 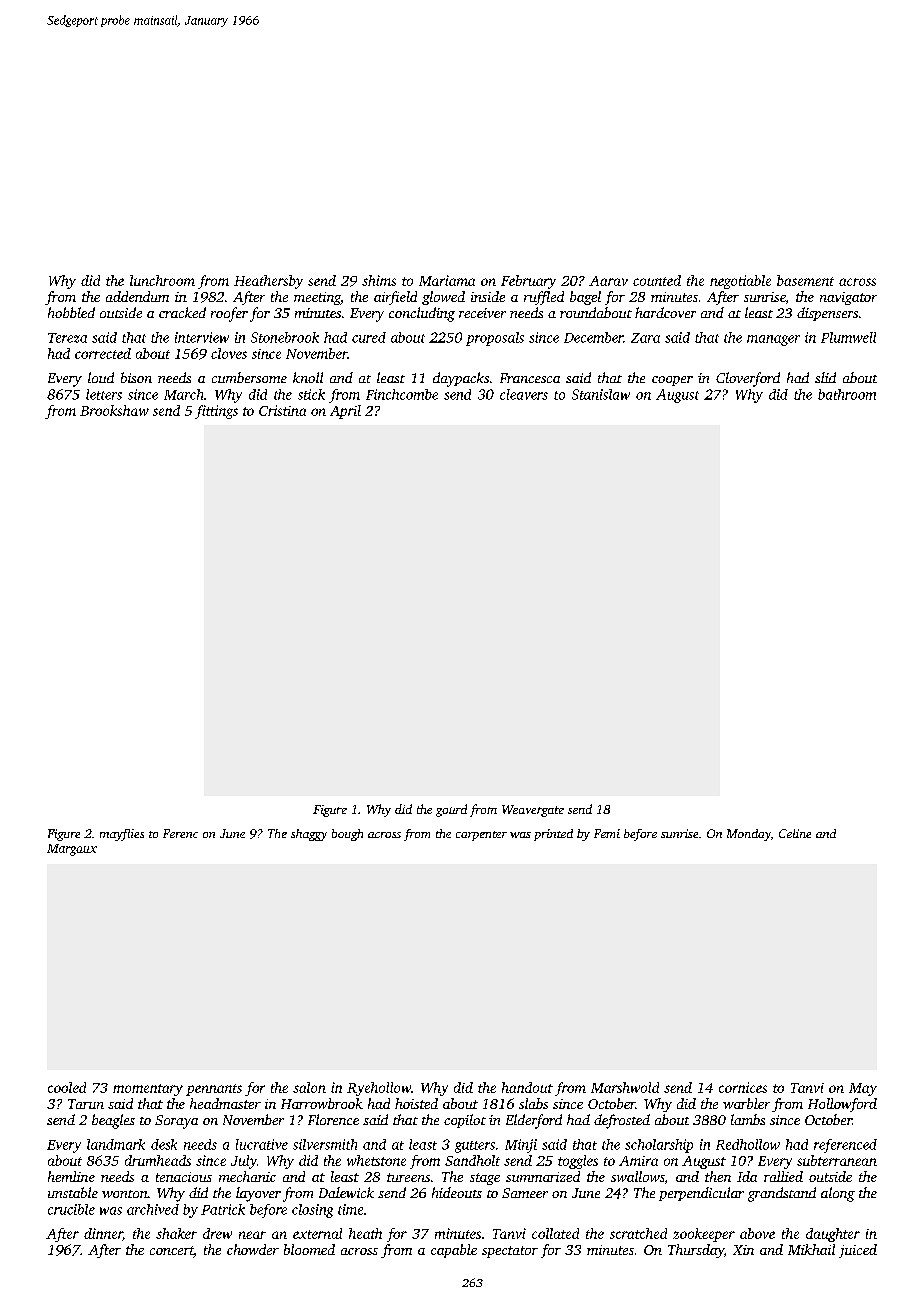 What do you see at coordinates (379, 1089) in the screenshot?
I see `Ryehollow` at bounding box center [379, 1089].
